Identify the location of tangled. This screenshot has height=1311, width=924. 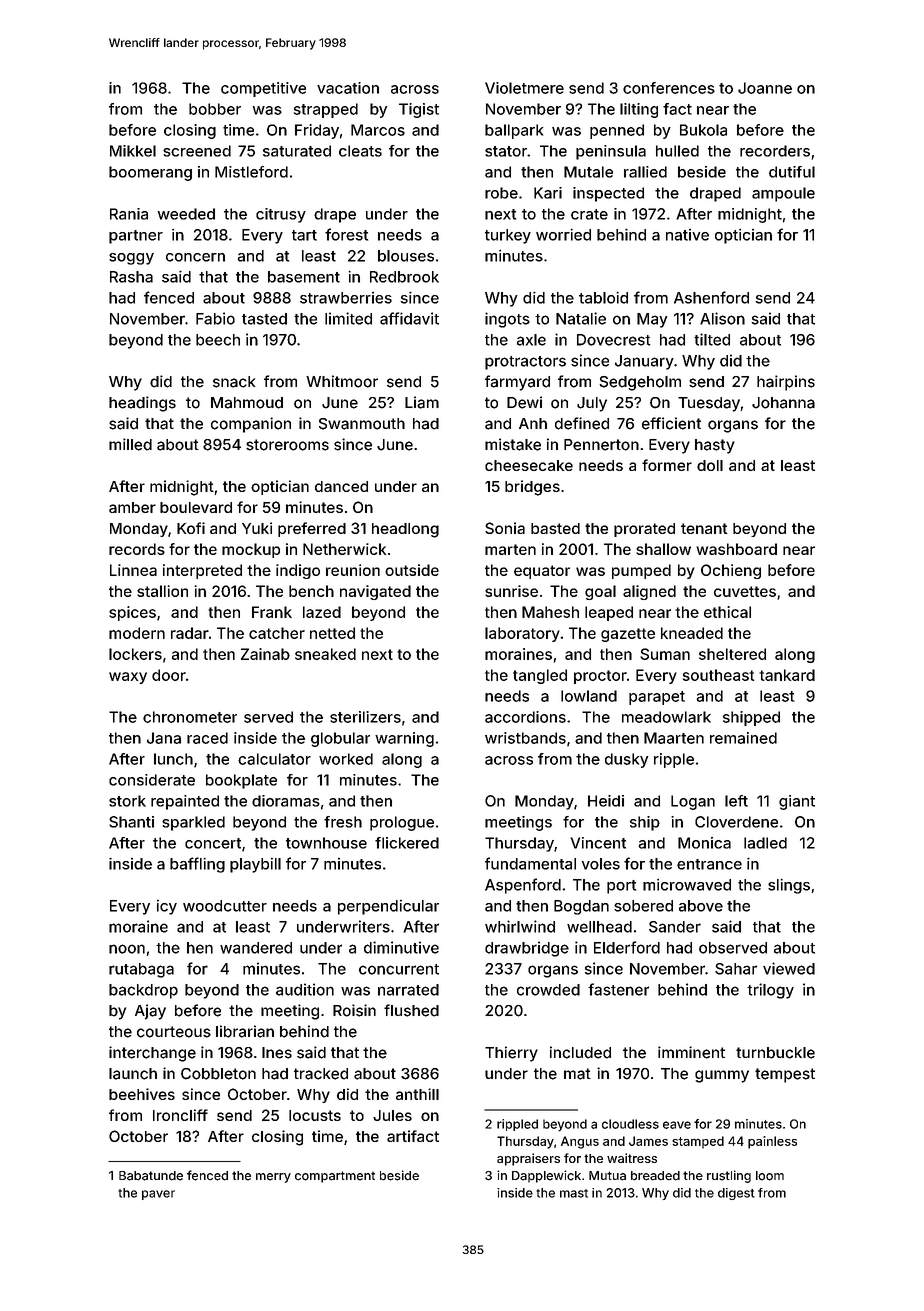
(540, 676).
